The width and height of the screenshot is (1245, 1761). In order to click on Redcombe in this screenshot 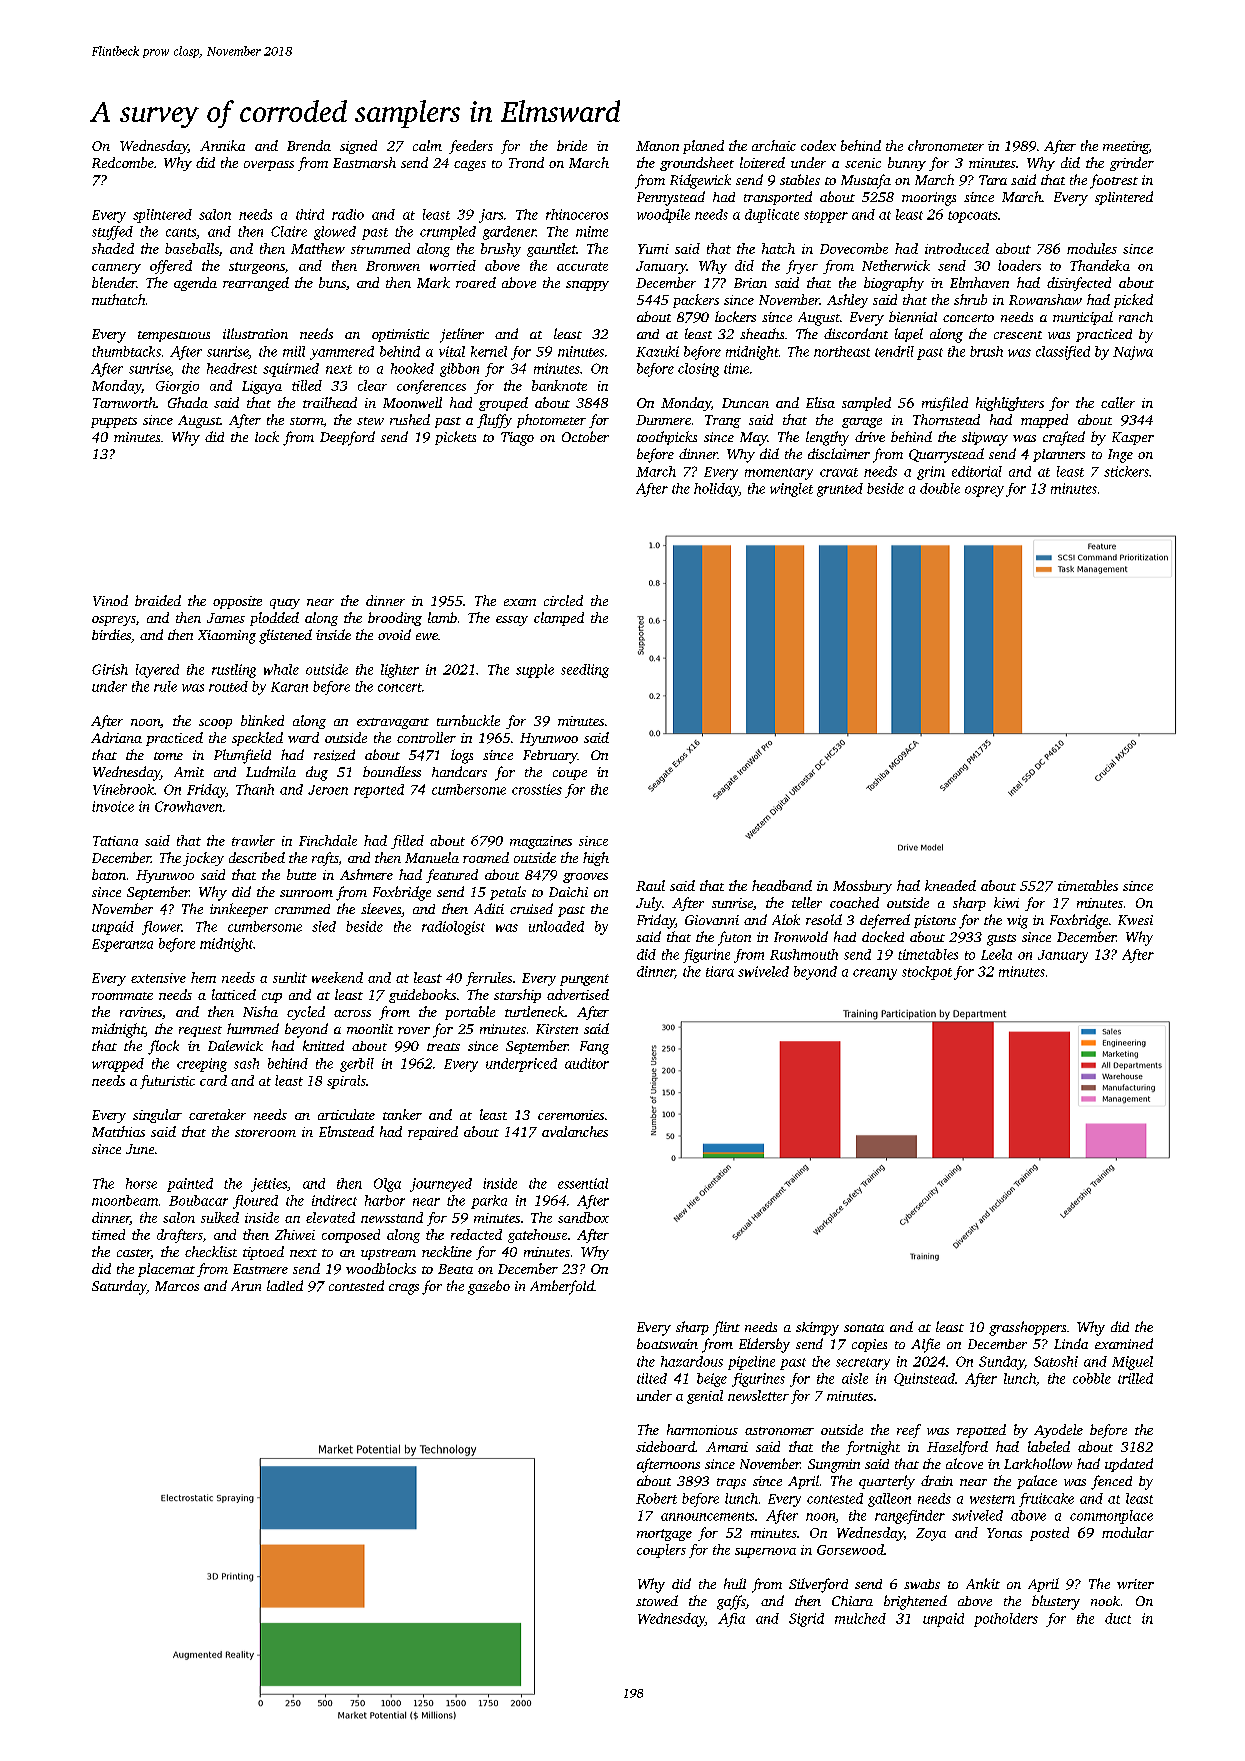, I will do `click(123, 162)`.
